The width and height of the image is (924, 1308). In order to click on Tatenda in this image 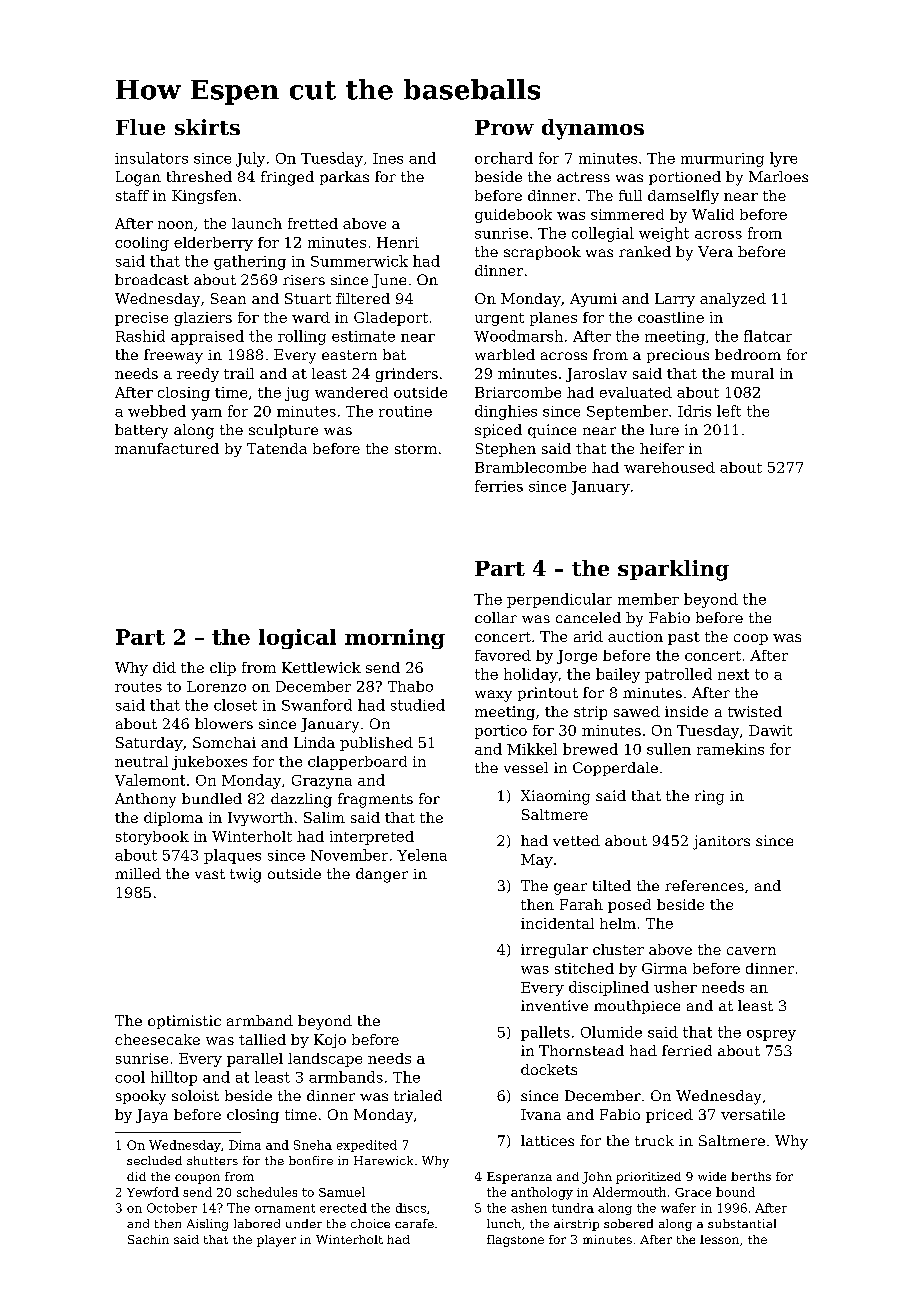, I will do `click(277, 448)`.
